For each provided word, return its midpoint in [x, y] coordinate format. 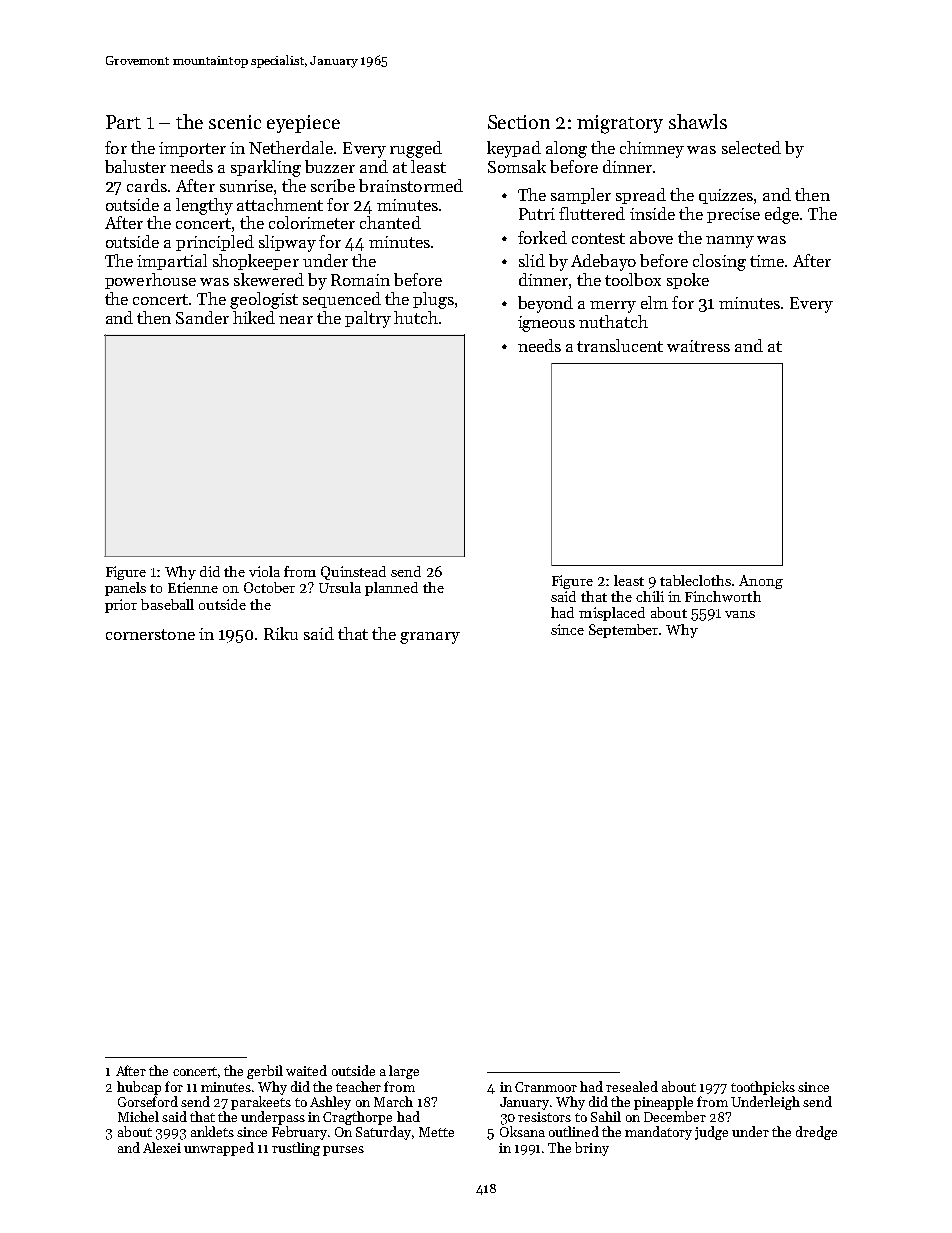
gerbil [265, 1072]
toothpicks [763, 1088]
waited [306, 1070]
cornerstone [150, 634]
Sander [202, 317]
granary [430, 638]
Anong [761, 582]
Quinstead [353, 573]
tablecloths [695, 580]
